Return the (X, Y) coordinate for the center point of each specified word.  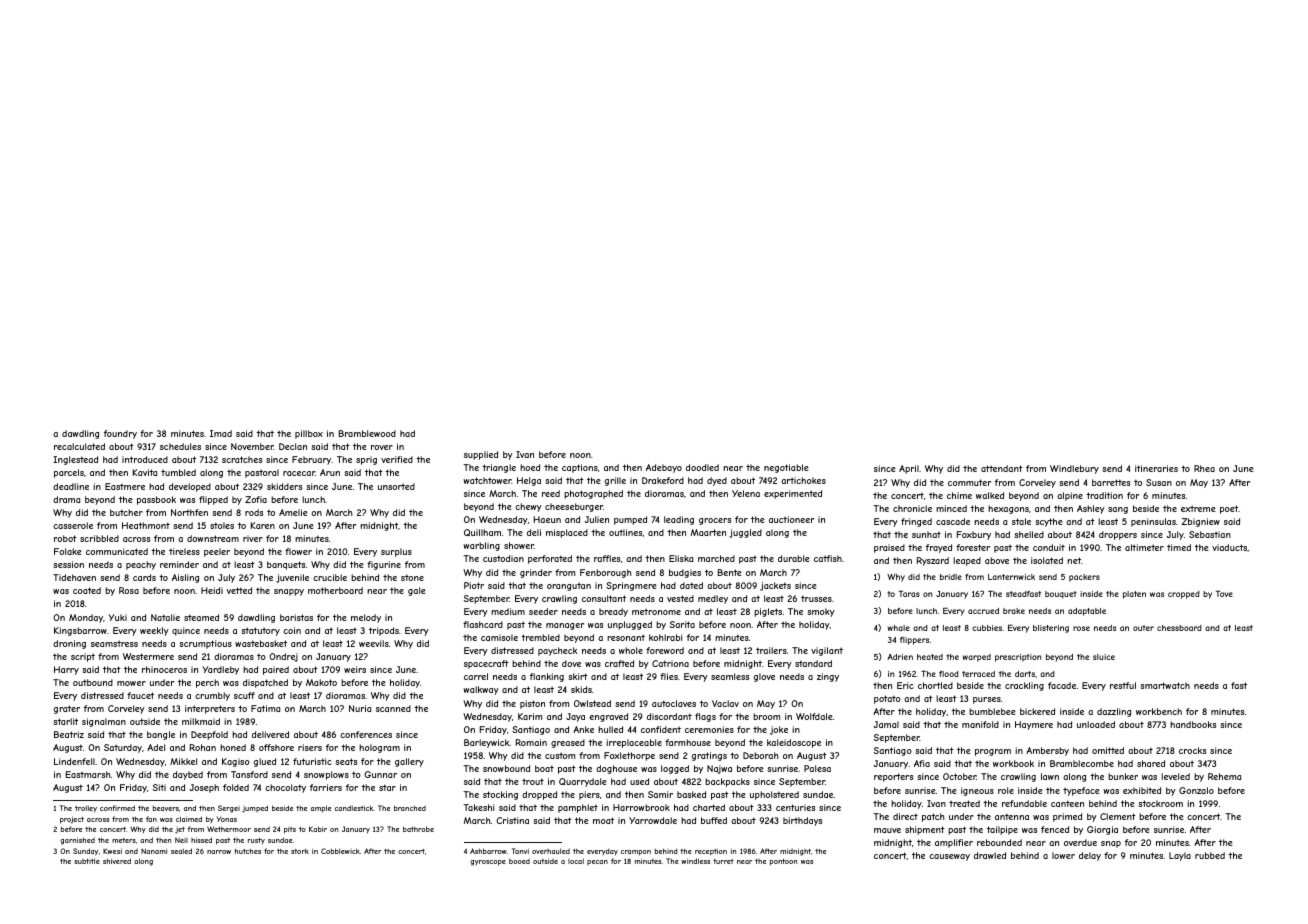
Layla (1180, 856)
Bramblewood (367, 433)
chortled (935, 685)
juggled (745, 533)
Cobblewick (340, 851)
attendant (1002, 468)
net (1074, 560)
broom (766, 716)
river (253, 538)
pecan (597, 862)
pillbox (309, 434)
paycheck (557, 651)
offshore (276, 747)
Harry (66, 670)
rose (1081, 628)
